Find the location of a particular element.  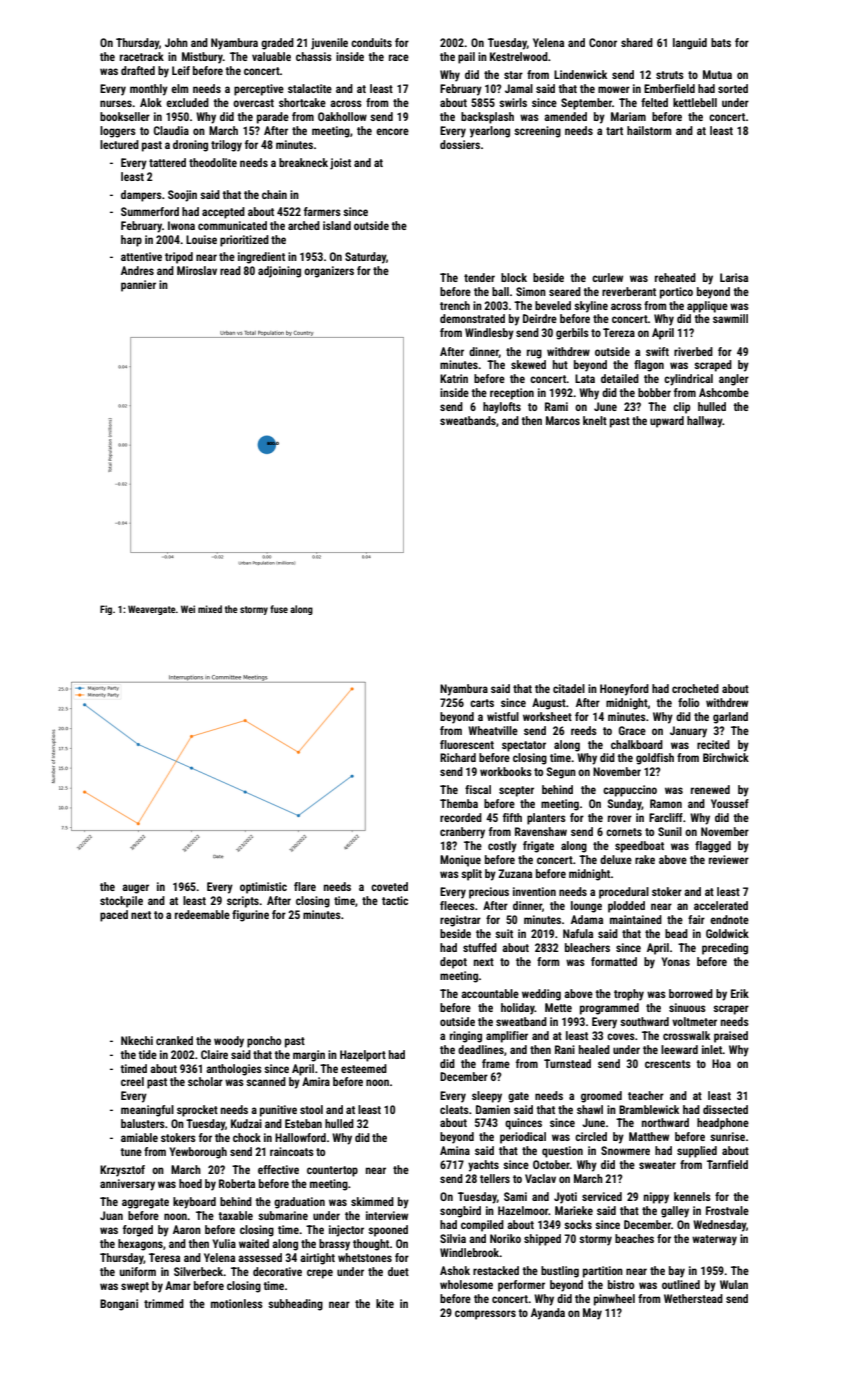

Amina is located at coordinates (455, 1150).
